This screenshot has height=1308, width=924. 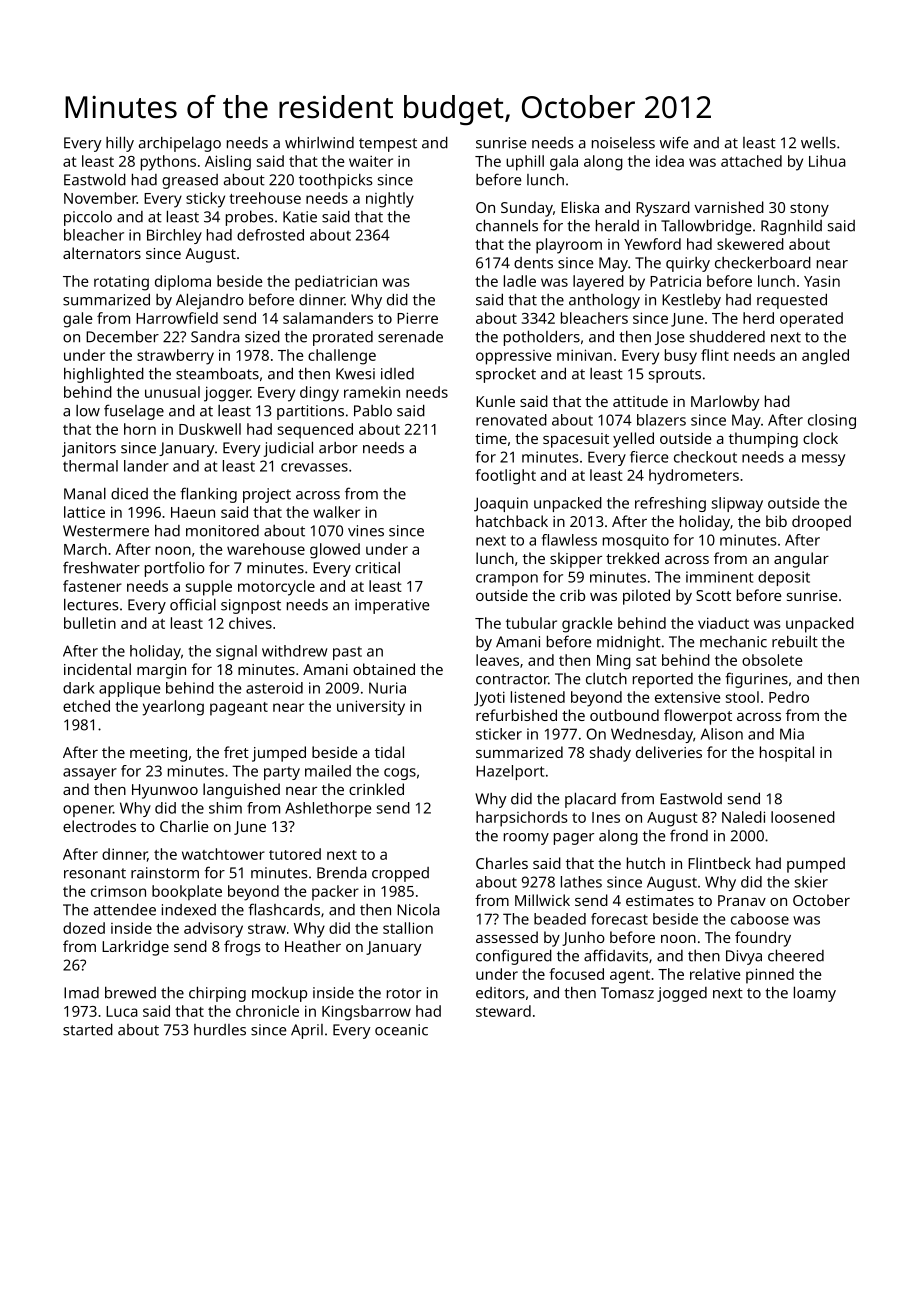 I want to click on hospital, so click(x=787, y=754).
